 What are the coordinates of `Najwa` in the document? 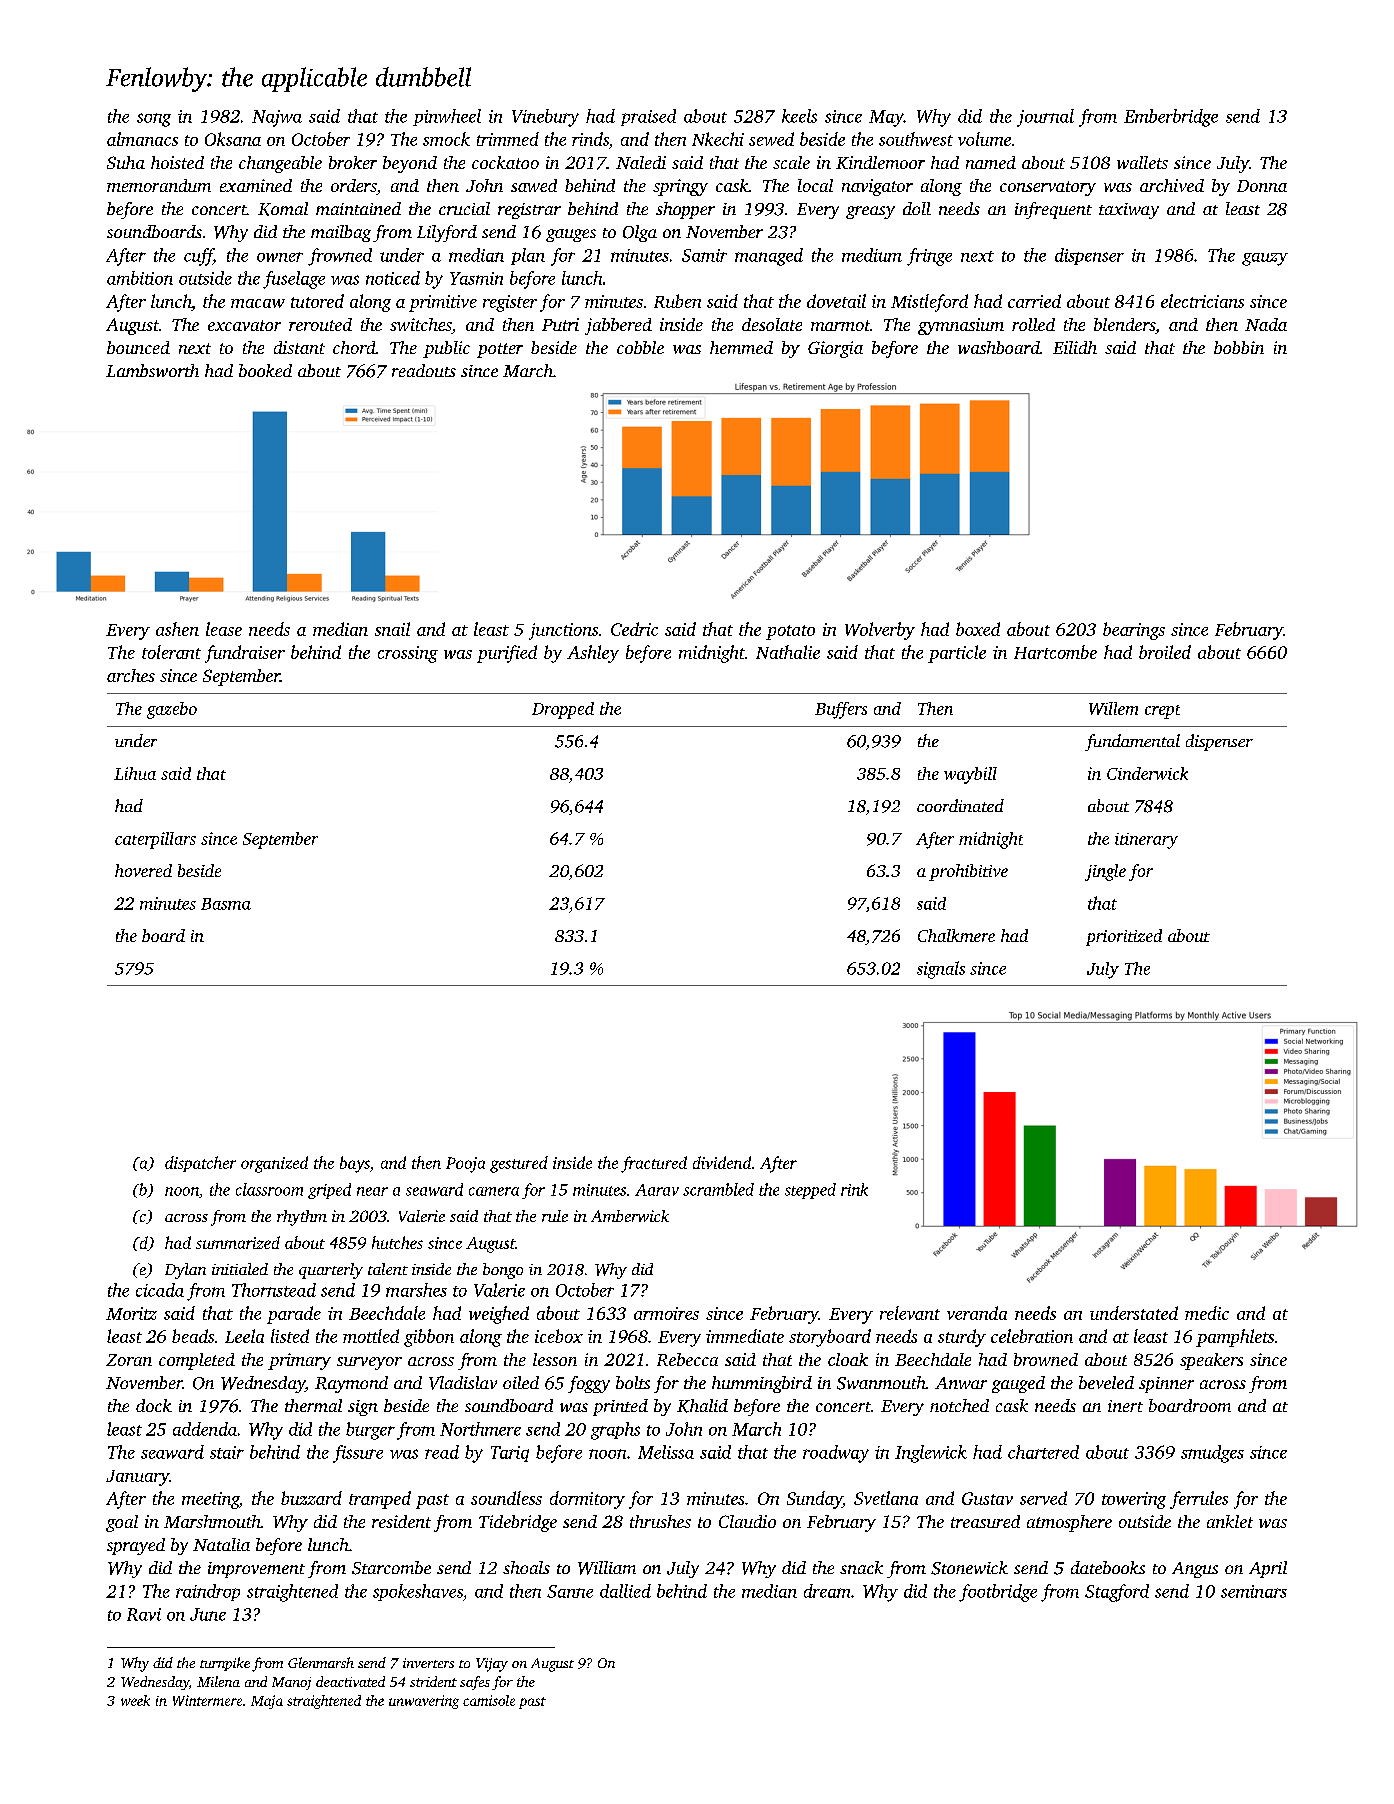 It's located at (277, 118).
